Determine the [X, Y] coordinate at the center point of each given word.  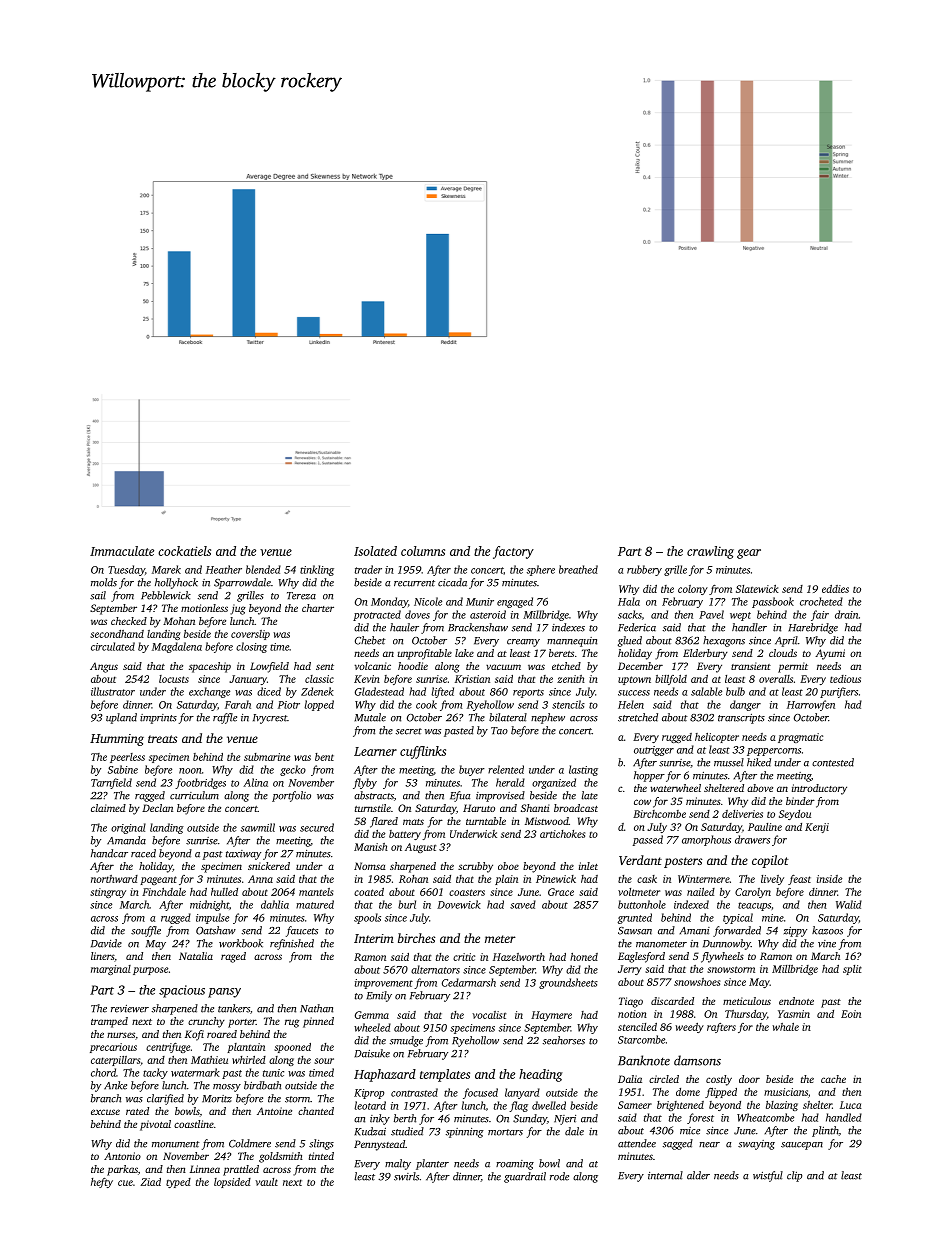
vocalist [489, 1015]
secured [317, 827]
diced [269, 691]
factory [513, 552]
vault [266, 1182]
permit [793, 667]
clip [794, 1176]
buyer [472, 770]
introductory [819, 789]
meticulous [747, 1001]
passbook [773, 602]
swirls [406, 1176]
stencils [568, 704]
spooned [292, 1048]
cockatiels [184, 551]
